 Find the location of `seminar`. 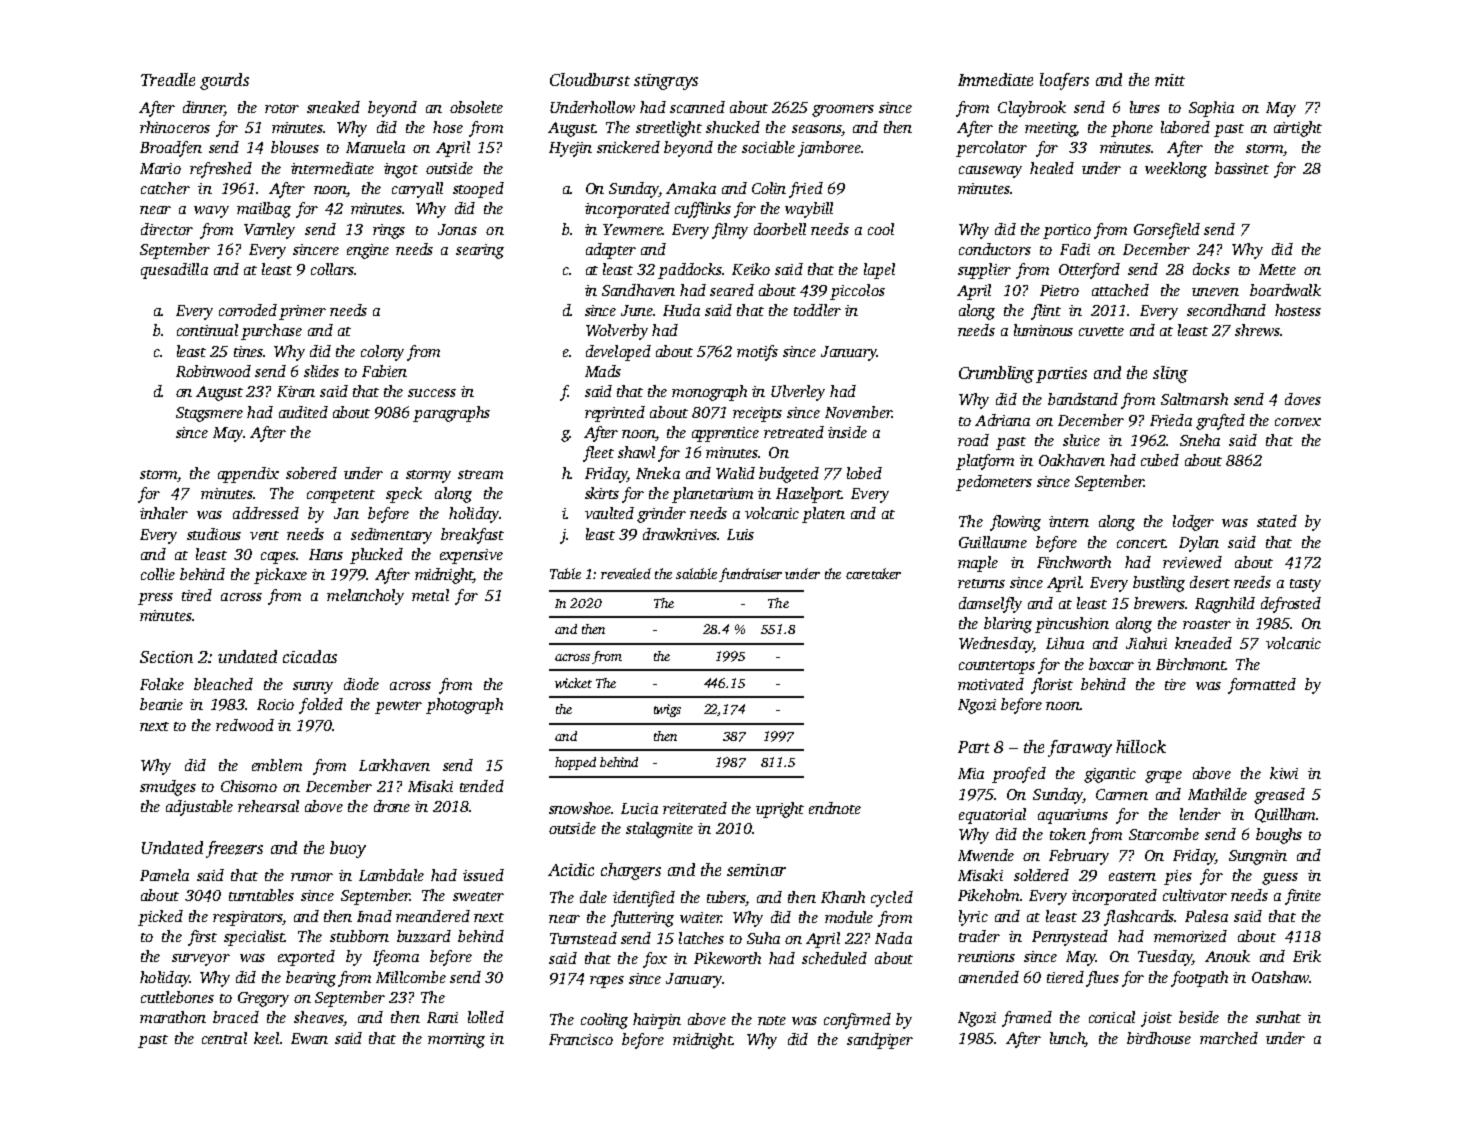

seminar is located at coordinates (756, 870).
